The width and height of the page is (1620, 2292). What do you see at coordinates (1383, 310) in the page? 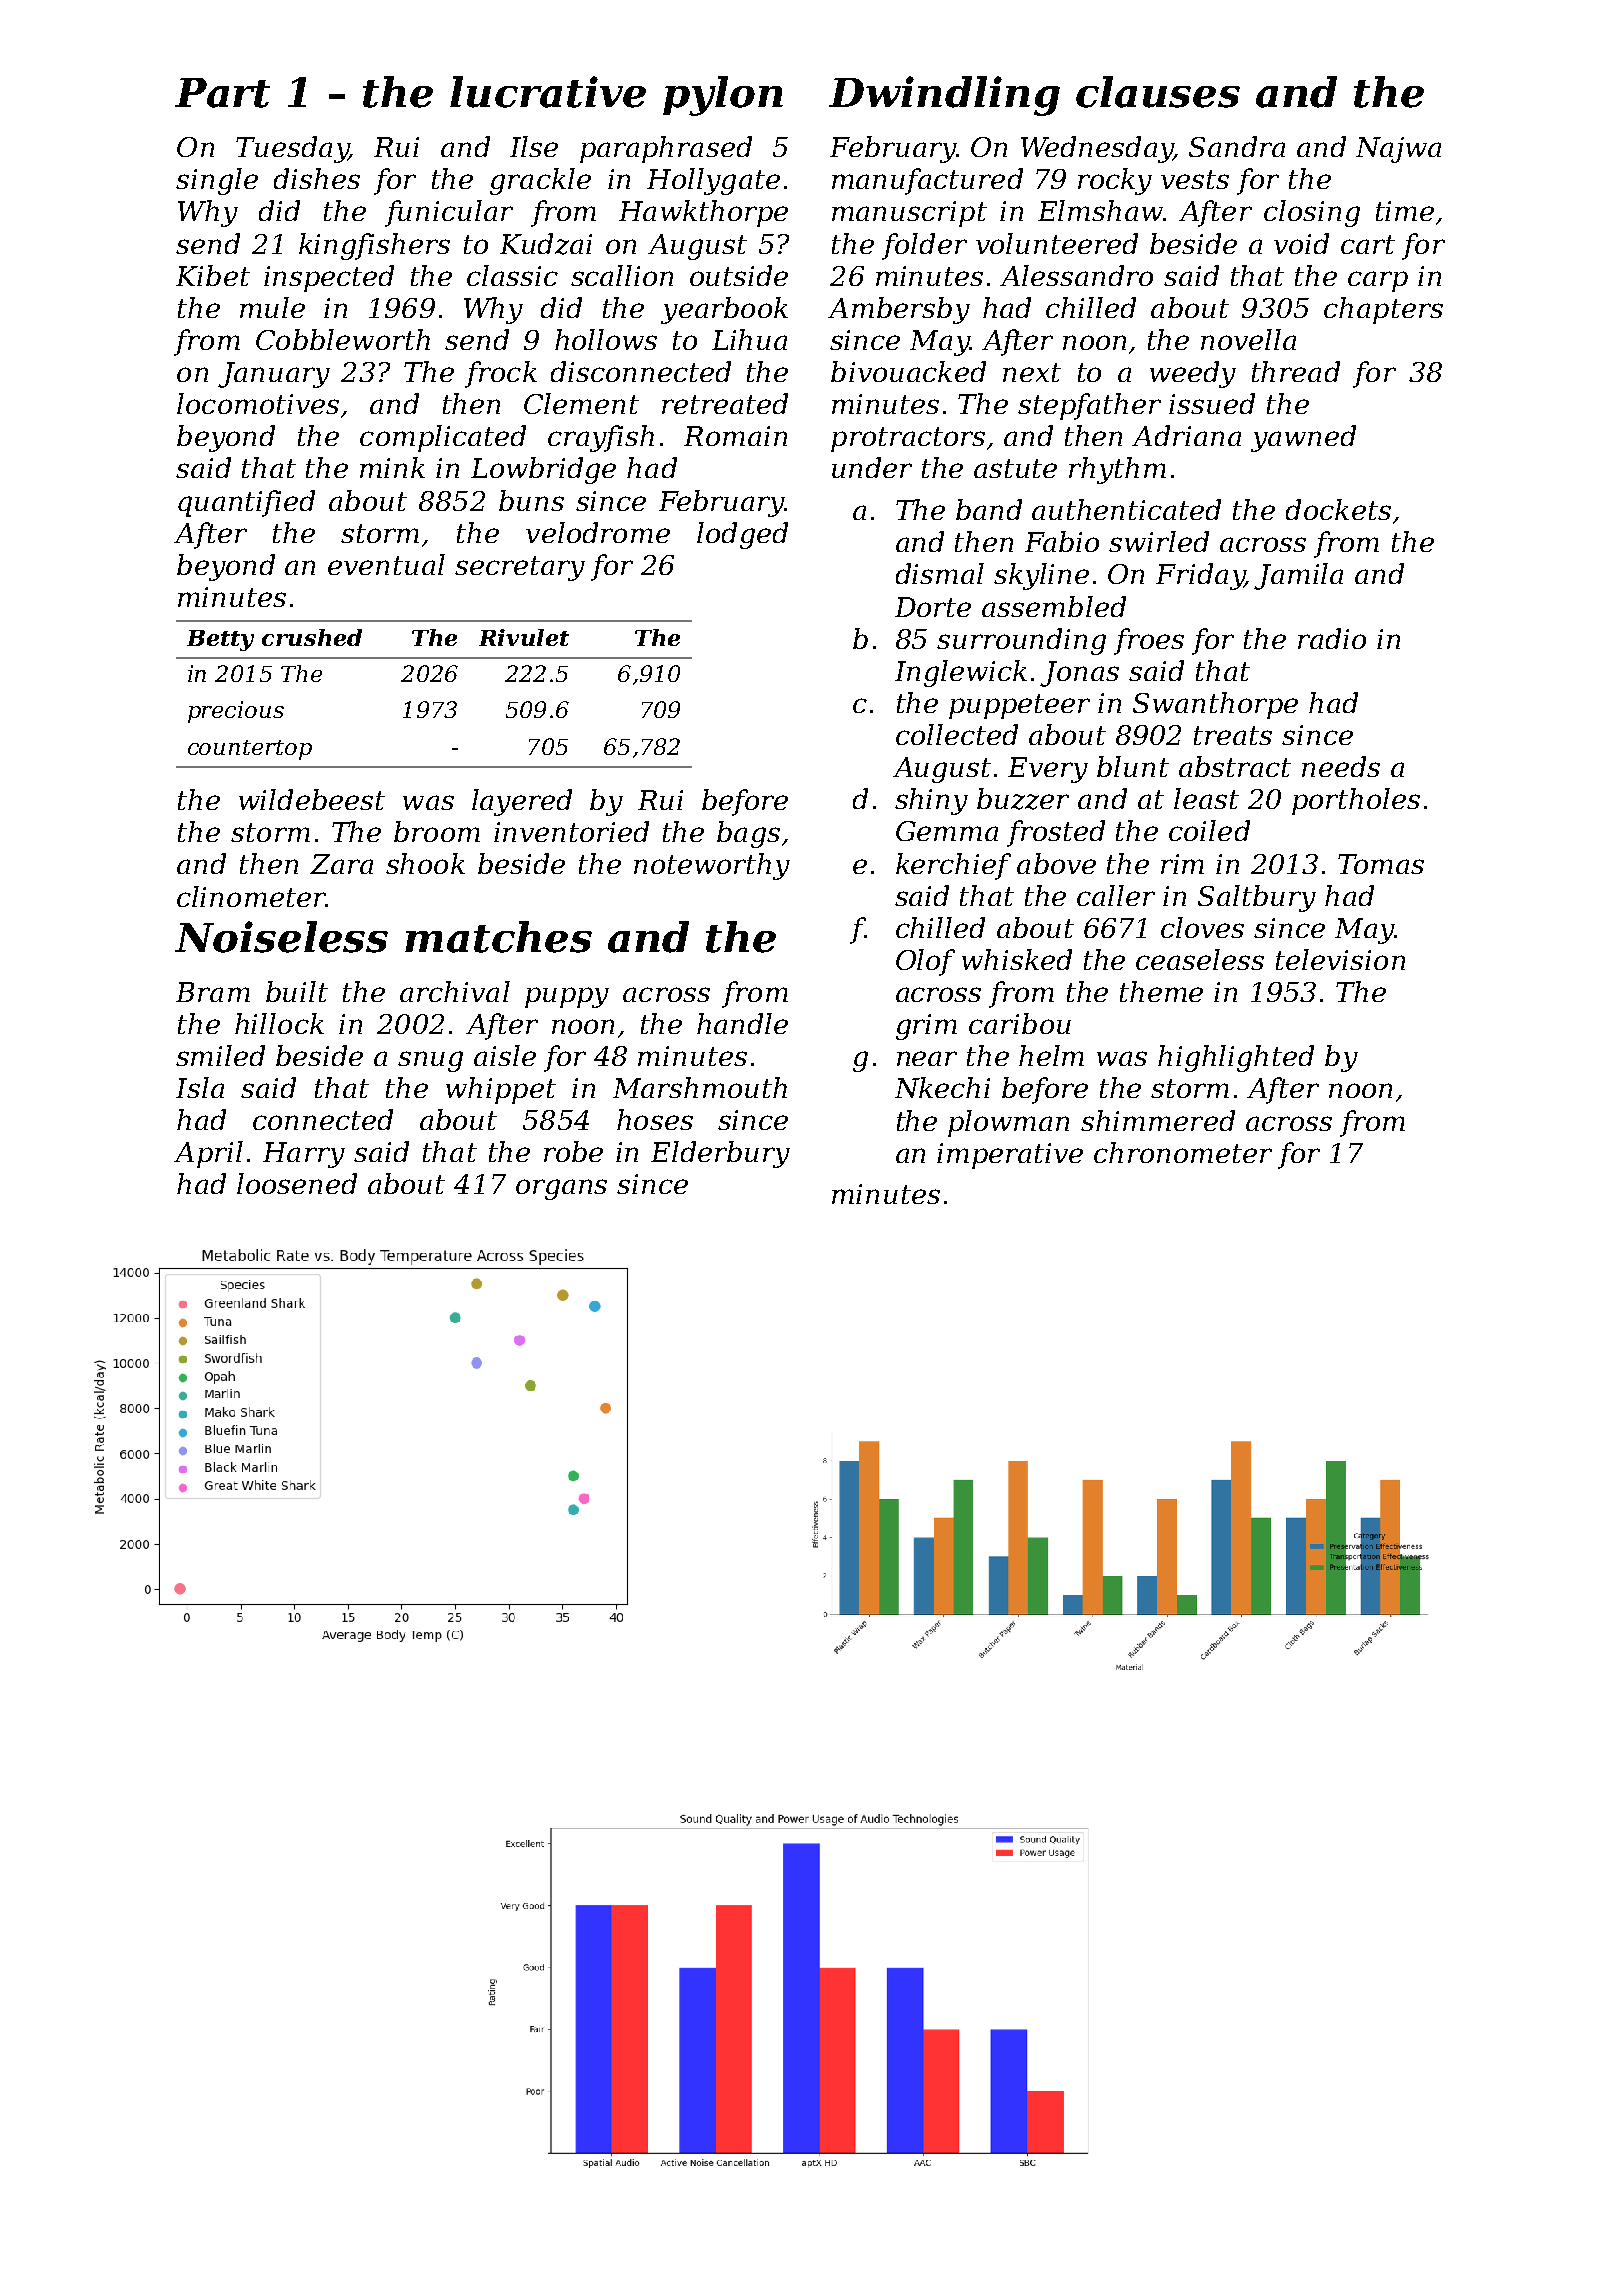
I see `chapters` at bounding box center [1383, 310].
